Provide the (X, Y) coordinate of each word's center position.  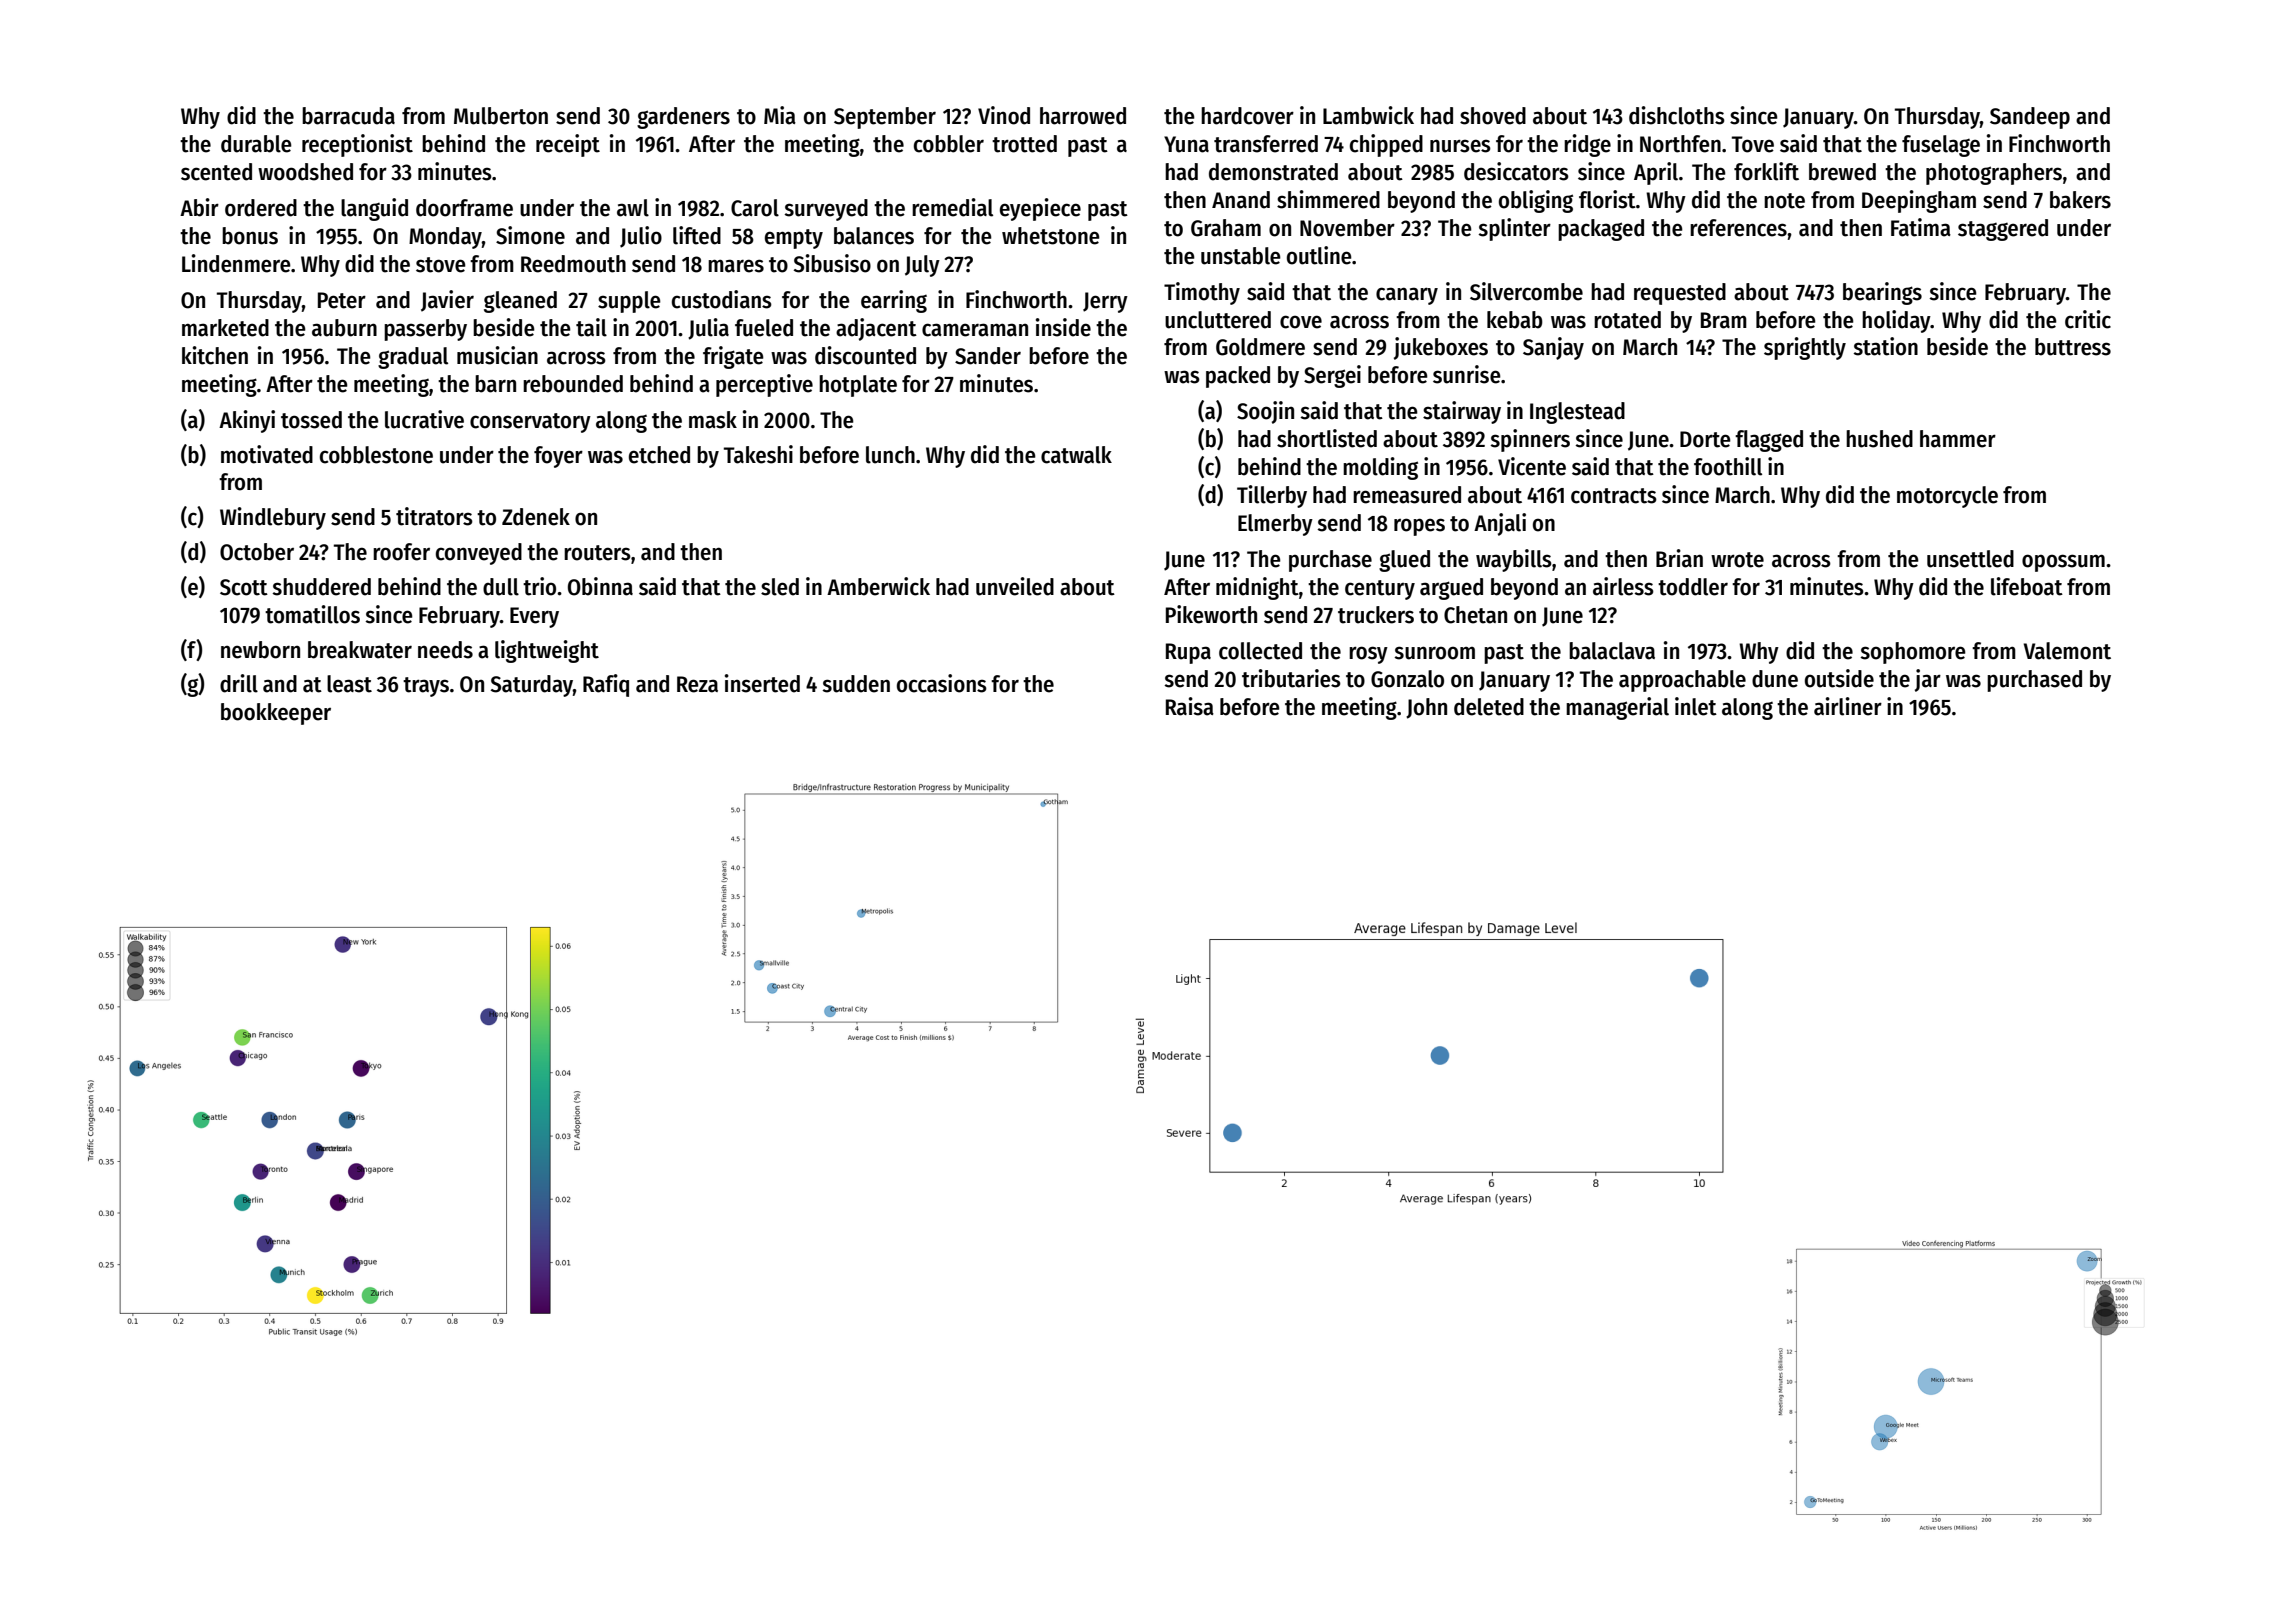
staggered (2003, 230)
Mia (780, 115)
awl (633, 208)
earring (894, 301)
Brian (1679, 558)
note (1784, 201)
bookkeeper (276, 714)
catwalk (1076, 455)
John (1426, 708)
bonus (250, 236)
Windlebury (273, 518)
